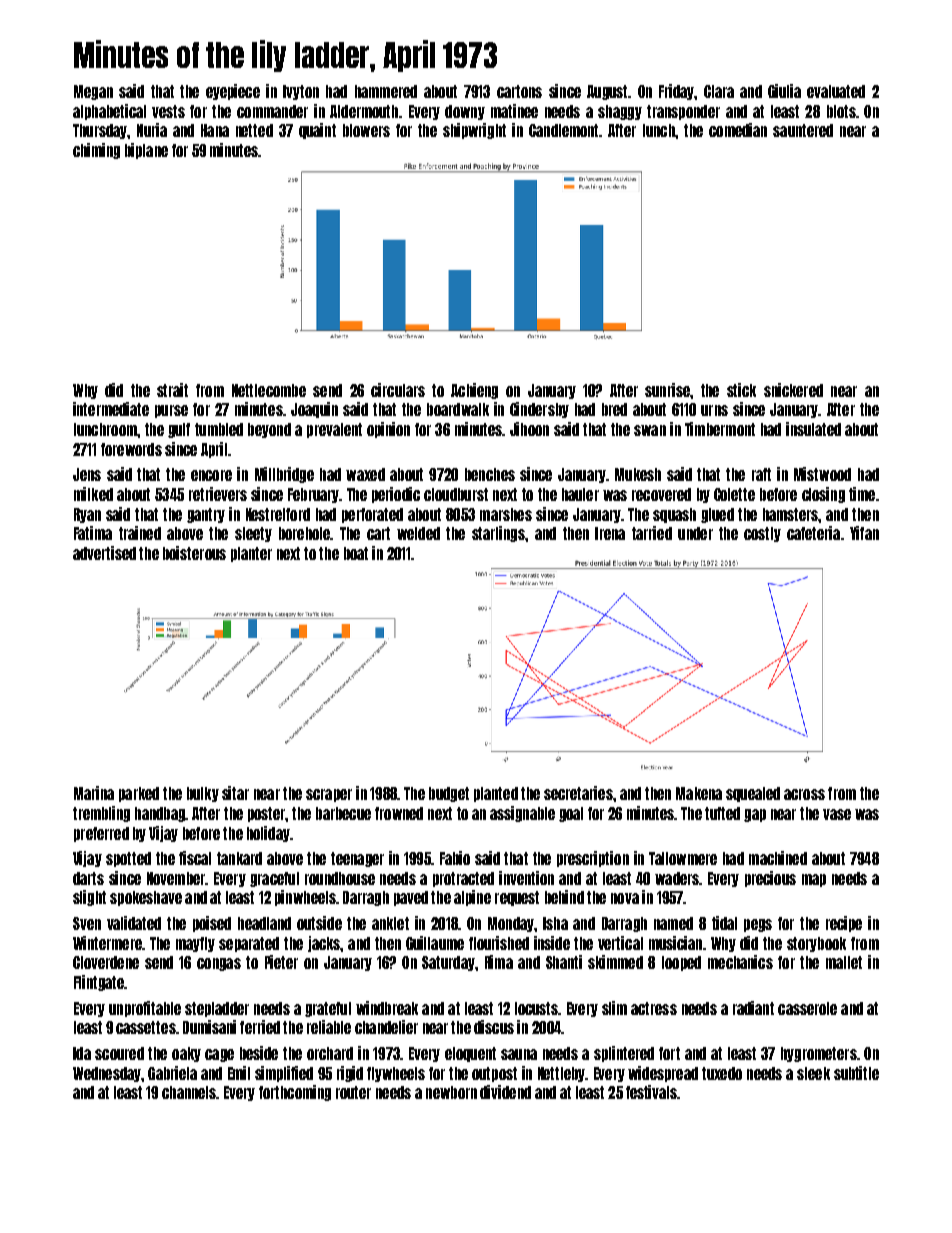 This screenshot has width=952, height=1233. I want to click on frowned, so click(399, 813).
